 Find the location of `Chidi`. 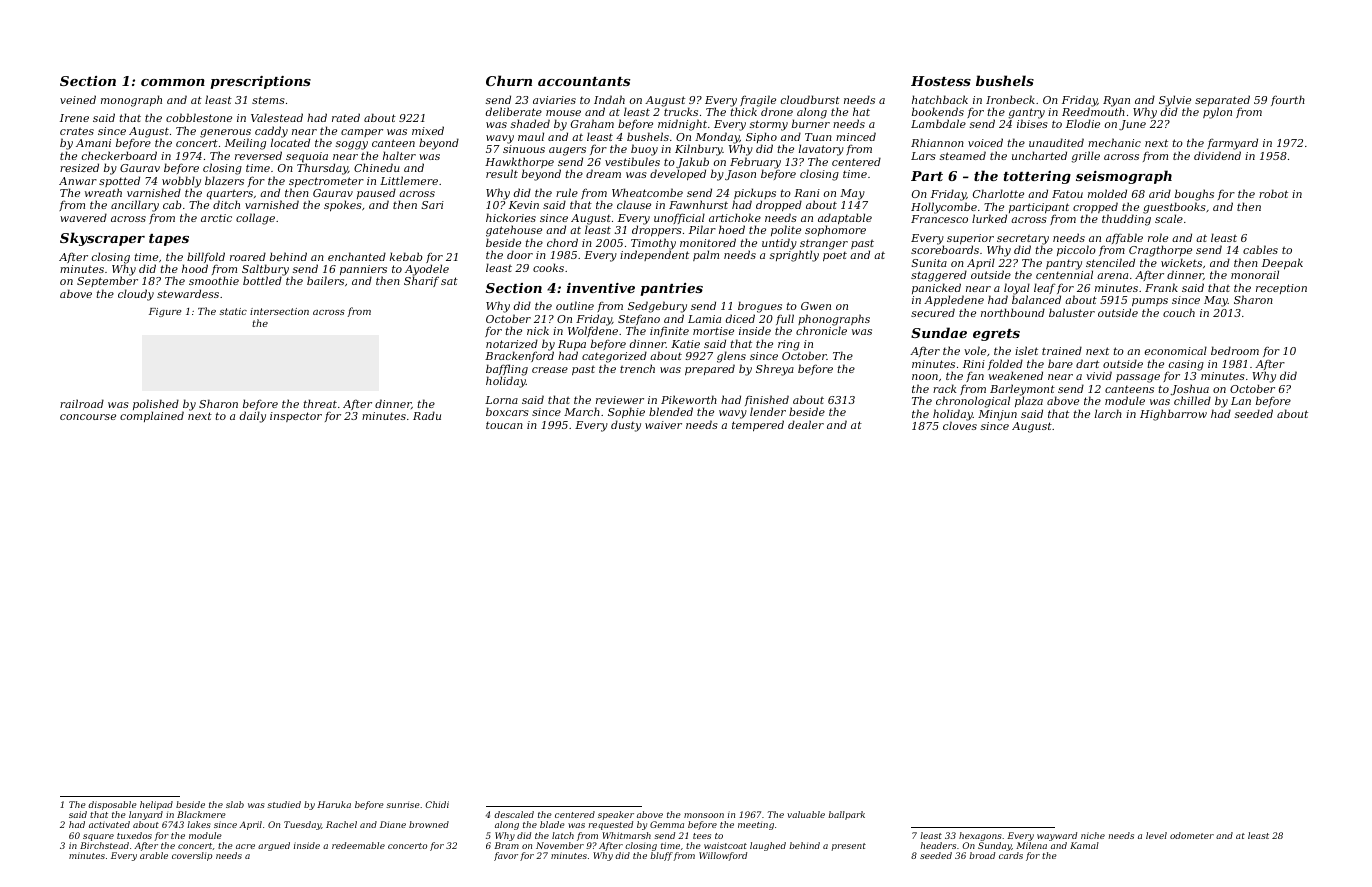

Chidi is located at coordinates (437, 804).
